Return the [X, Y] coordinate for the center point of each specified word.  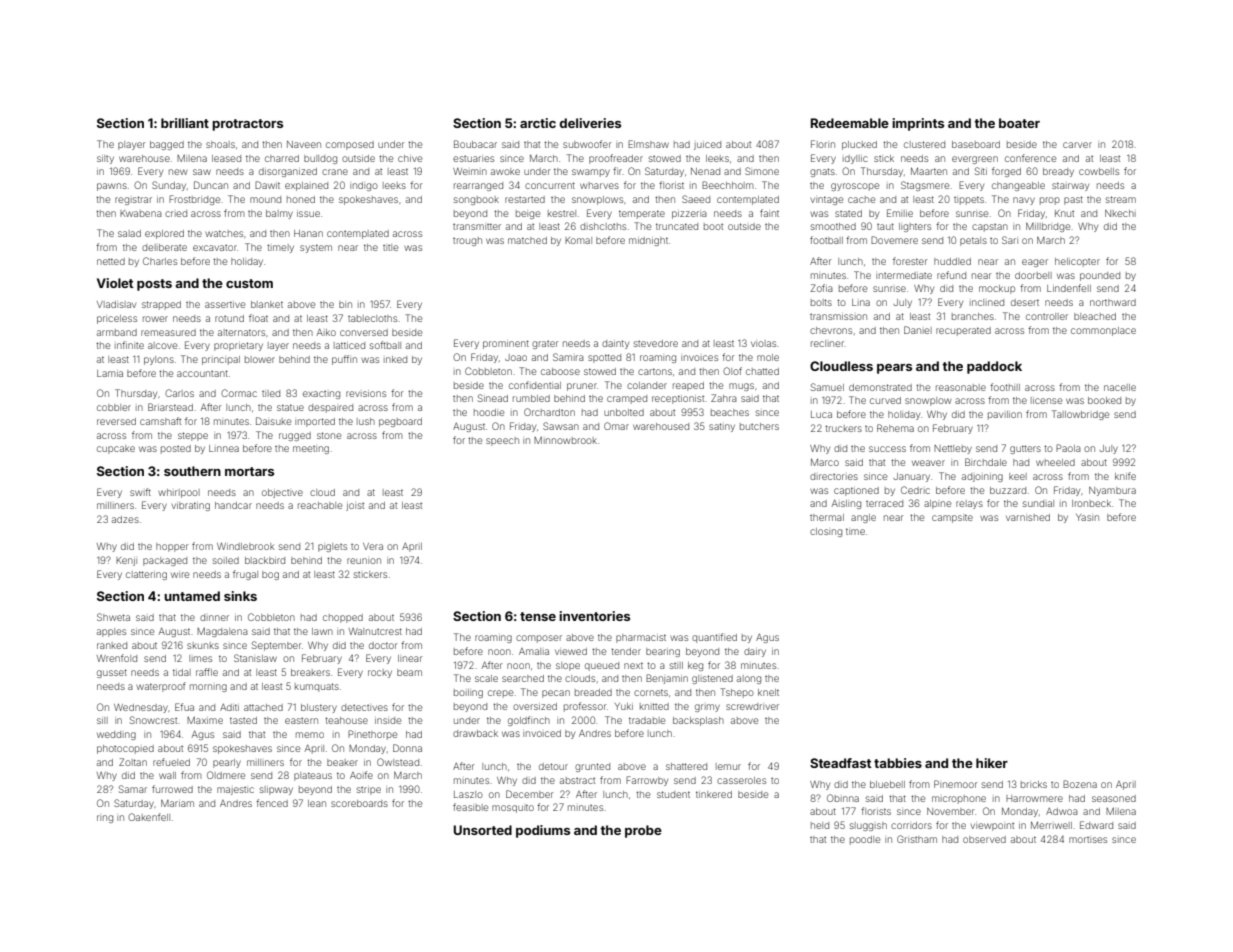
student [673, 794]
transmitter [477, 226]
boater [1019, 123]
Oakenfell [149, 817]
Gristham [917, 839]
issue [308, 214]
